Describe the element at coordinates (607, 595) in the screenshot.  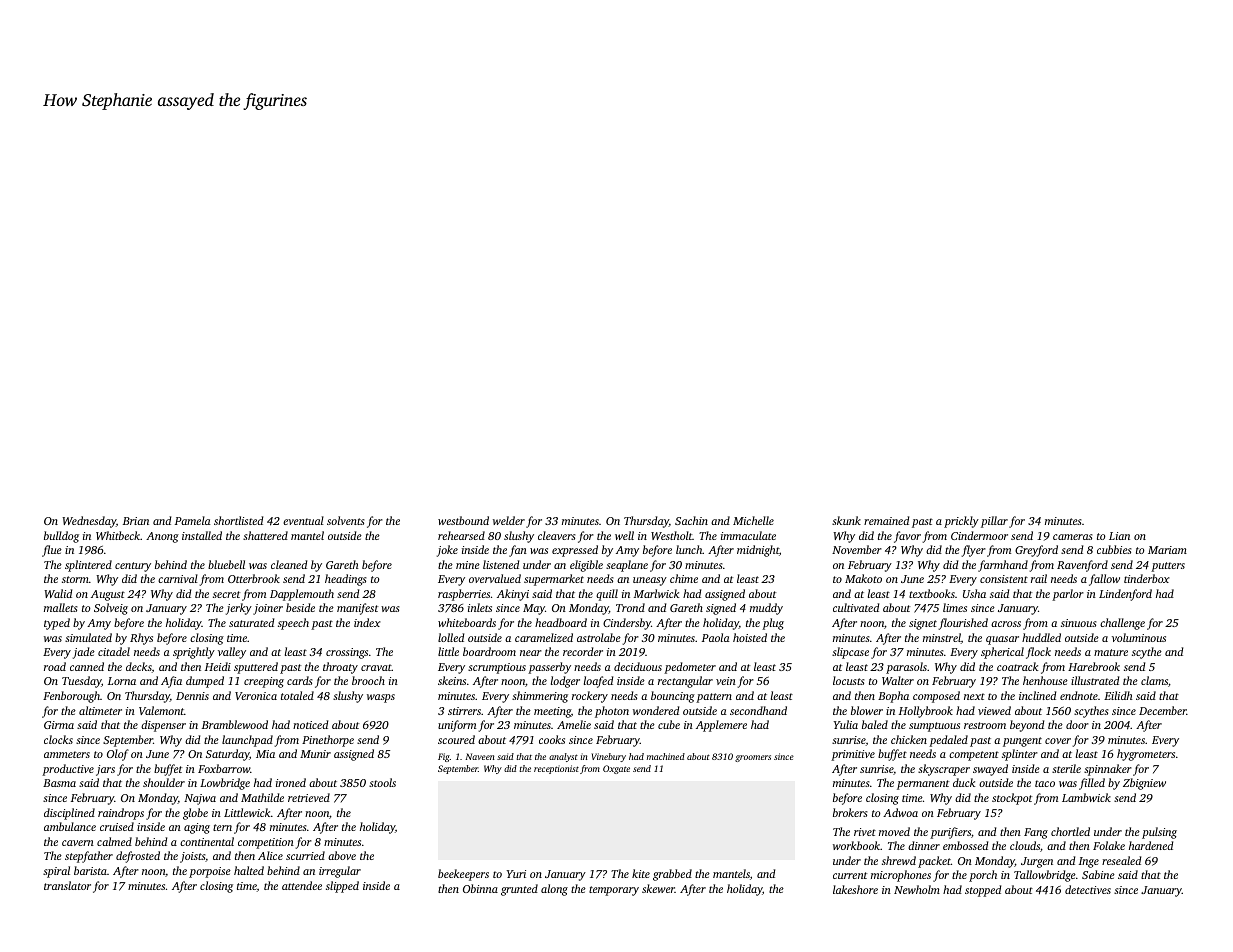
I see `quill` at that location.
